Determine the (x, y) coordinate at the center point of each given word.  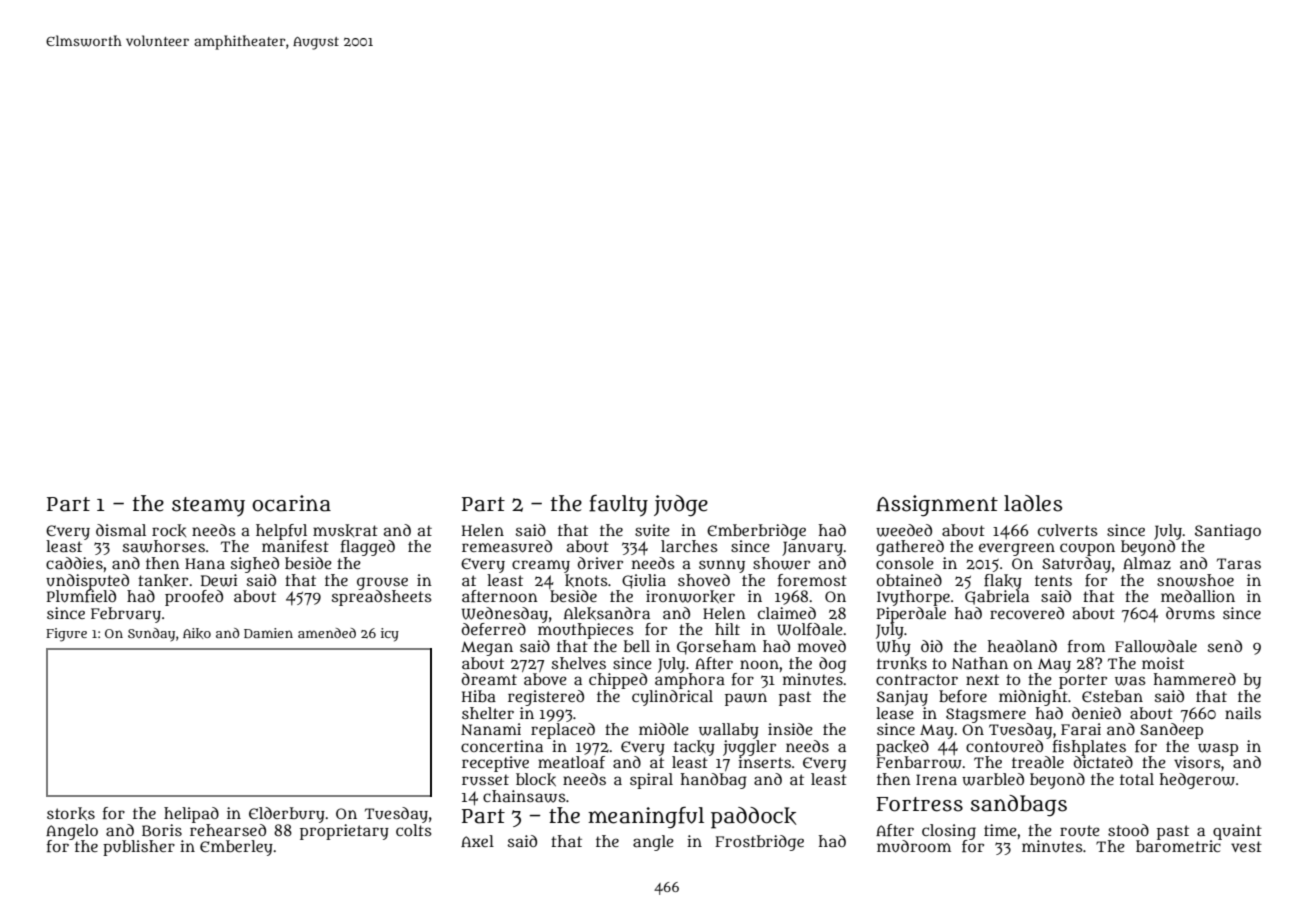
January (812, 548)
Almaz (1147, 563)
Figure (66, 635)
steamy (208, 506)
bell (637, 646)
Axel (477, 841)
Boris (162, 830)
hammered (1195, 679)
